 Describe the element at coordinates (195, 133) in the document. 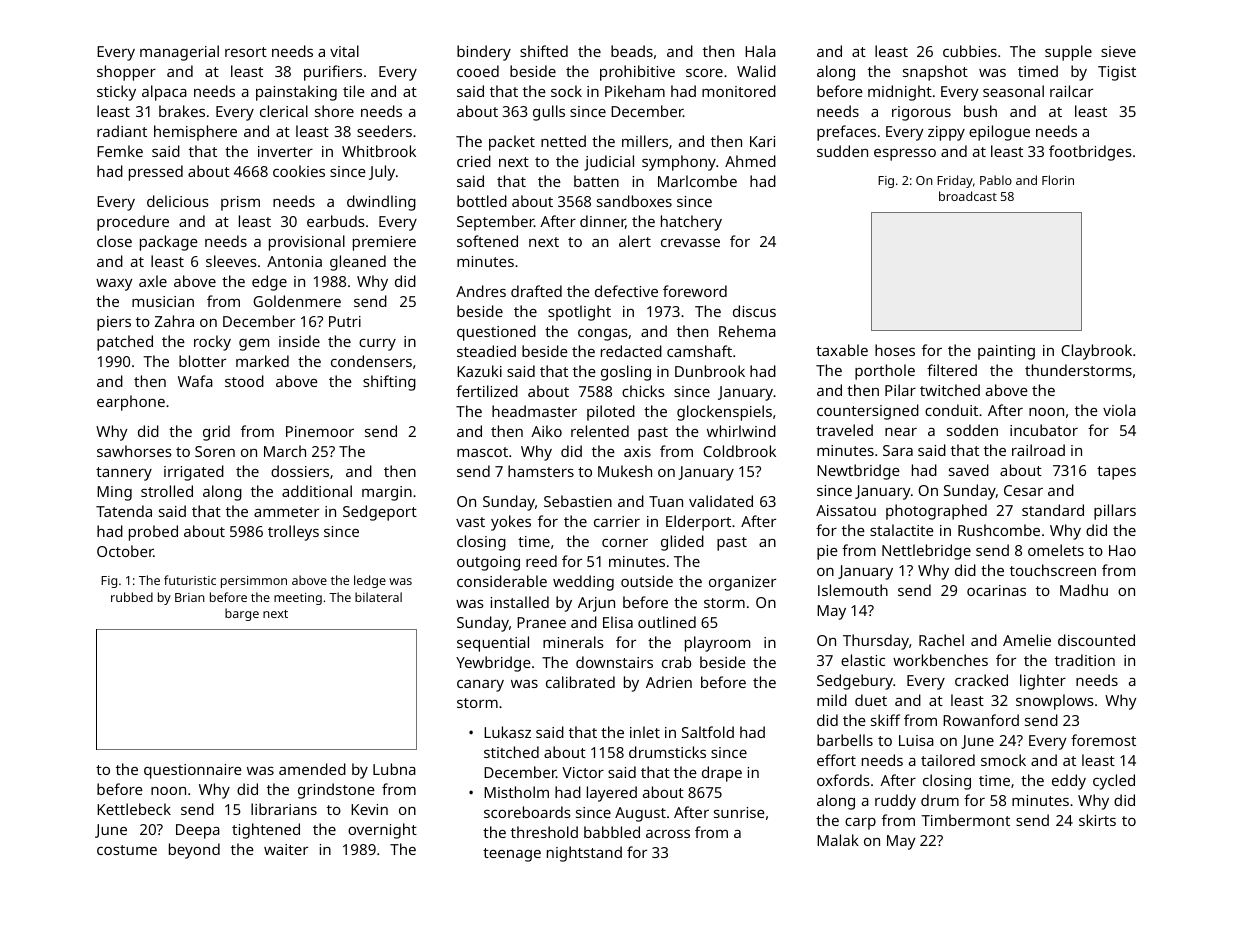

I see `hemisphere` at that location.
